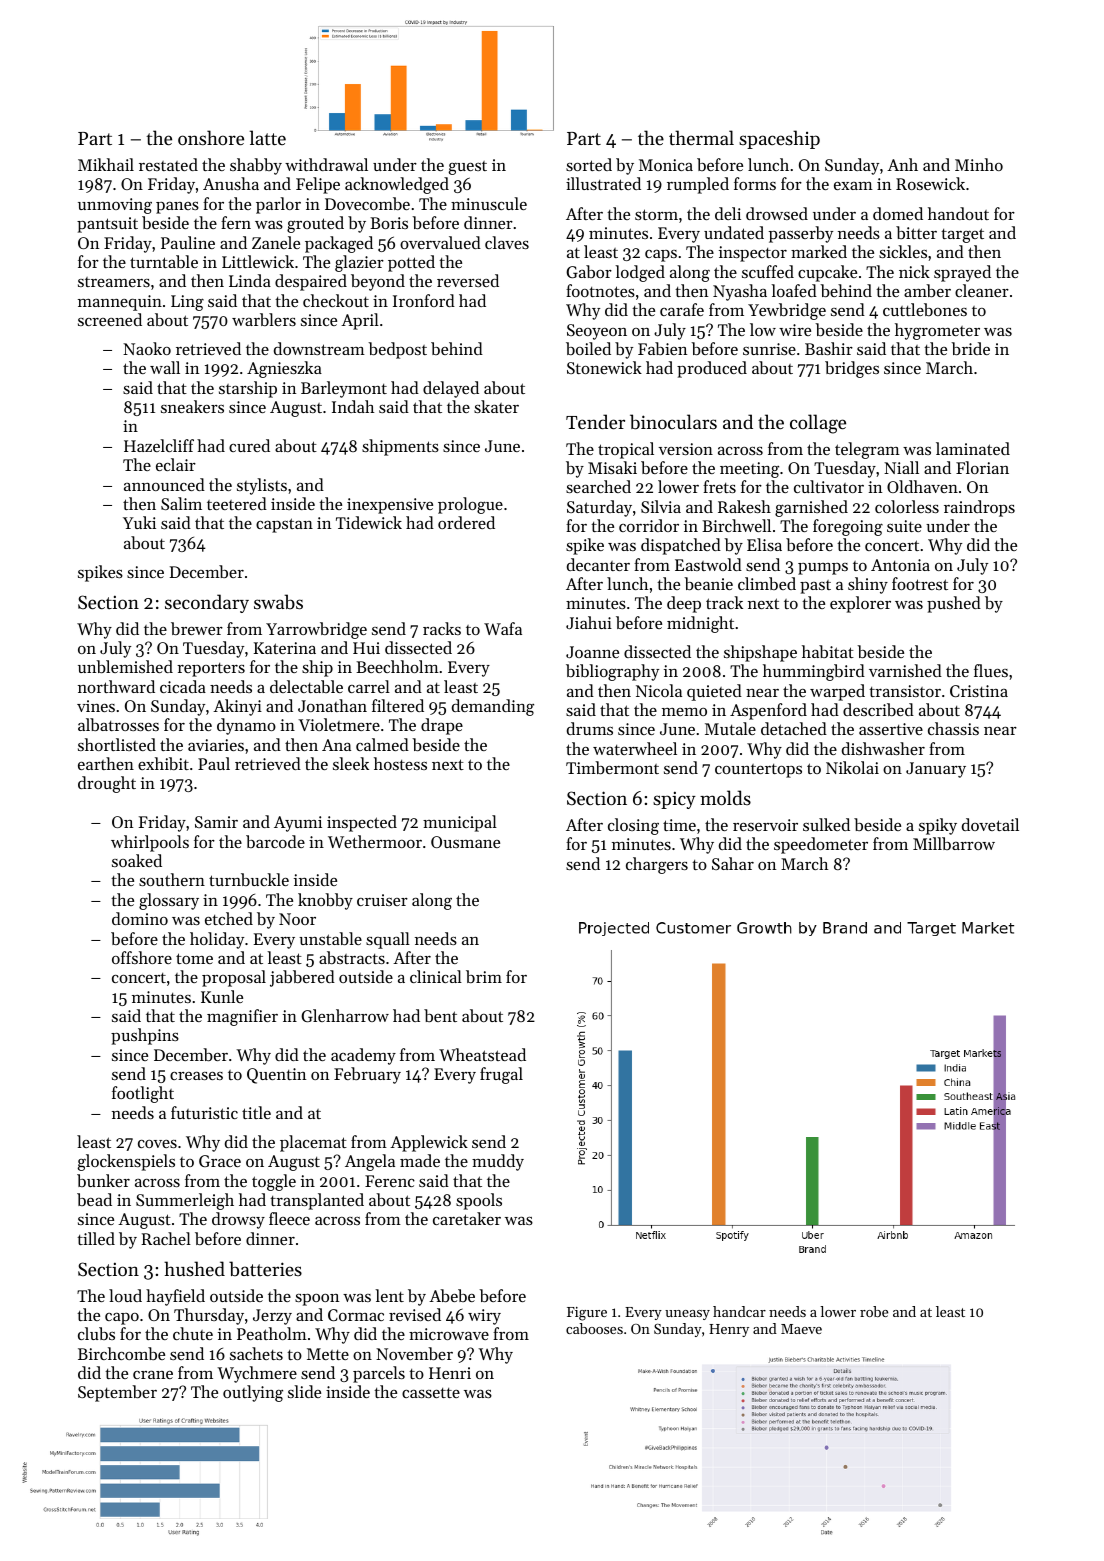 Image resolution: width=1104 pixels, height=1561 pixels. What do you see at coordinates (953, 728) in the image?
I see `chassis` at bounding box center [953, 728].
